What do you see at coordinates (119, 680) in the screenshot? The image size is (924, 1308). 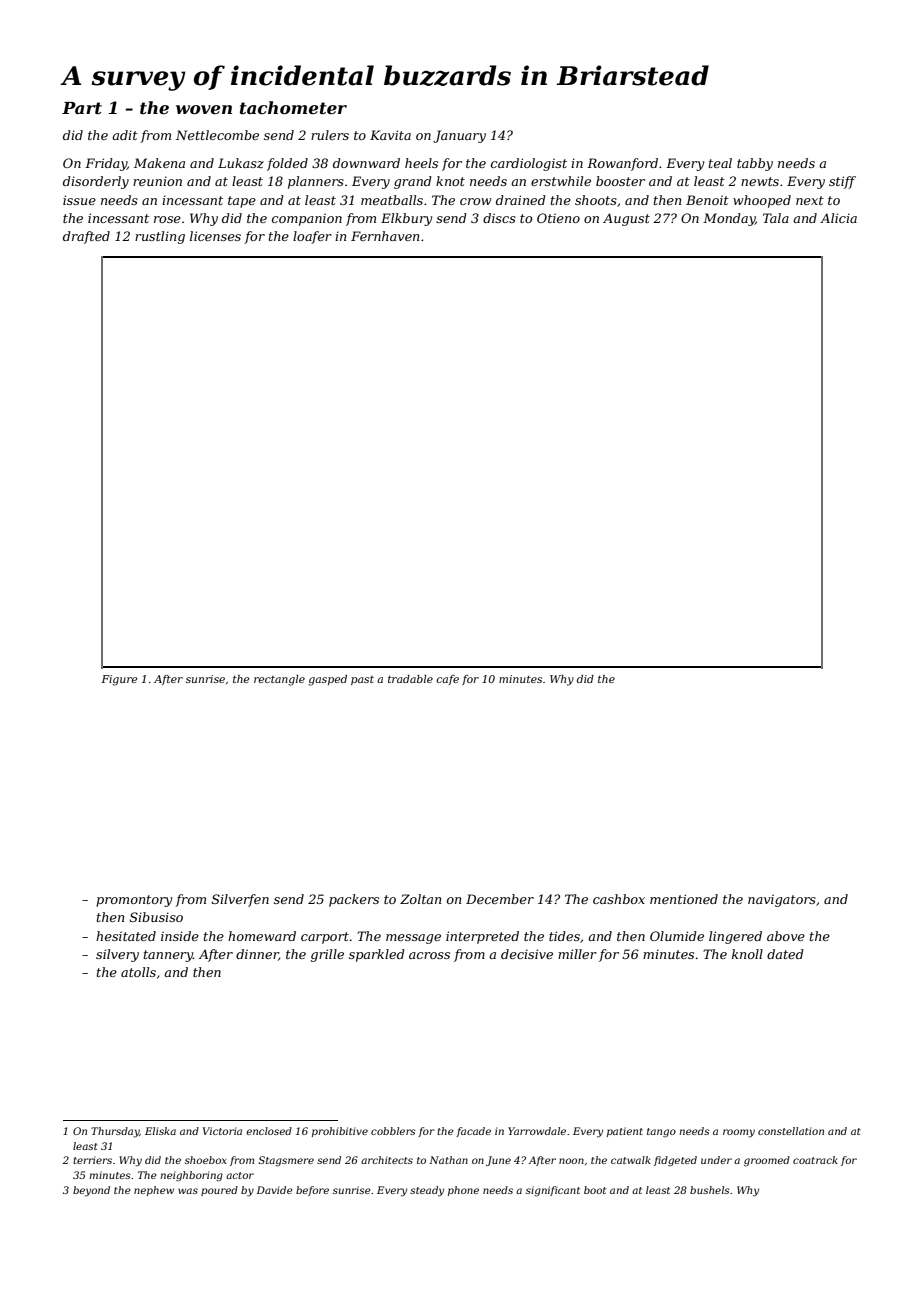 I see `Figure` at bounding box center [119, 680].
